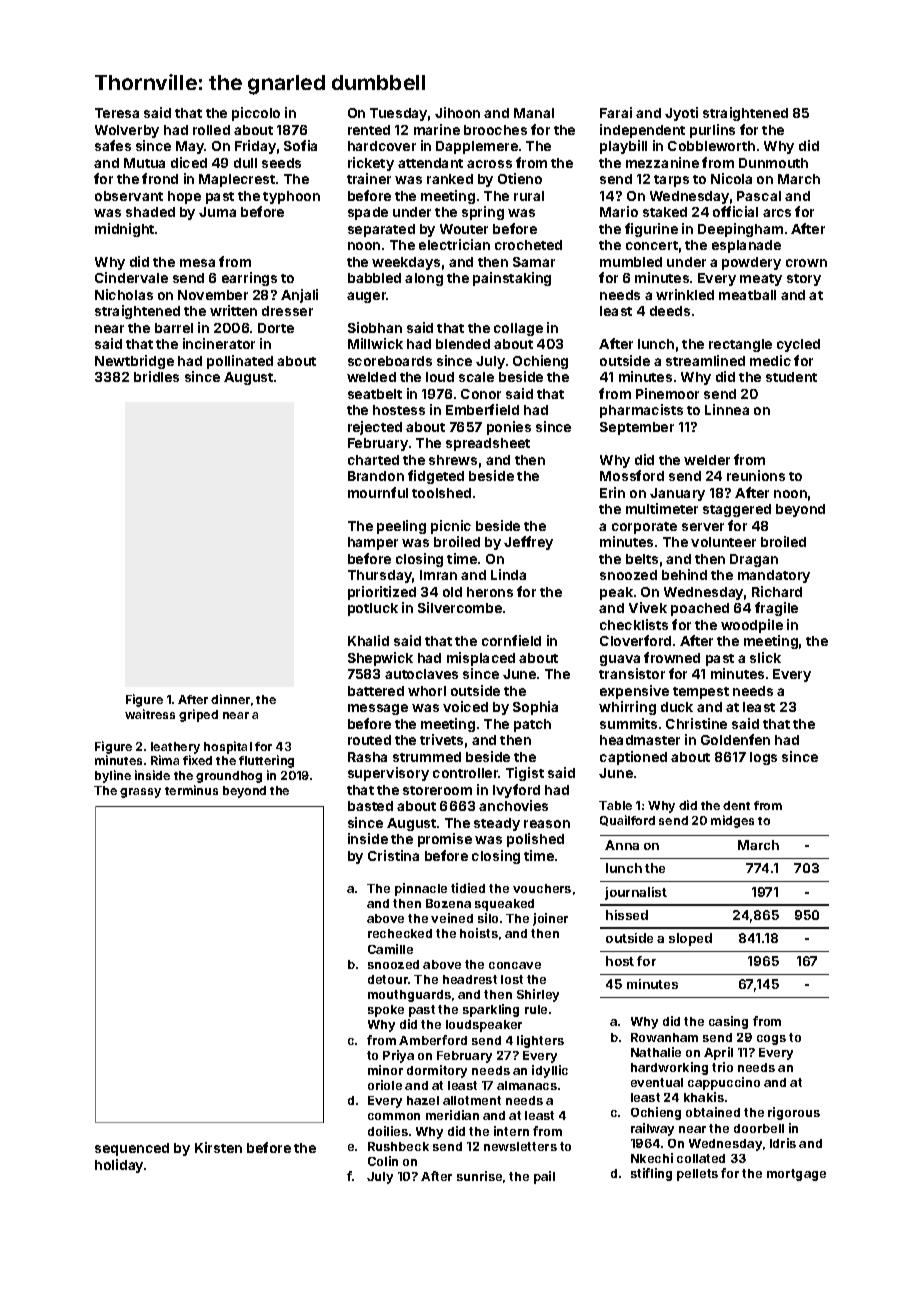 Image resolution: width=924 pixels, height=1308 pixels. Describe the element at coordinates (156, 376) in the page. I see `bridles` at that location.
